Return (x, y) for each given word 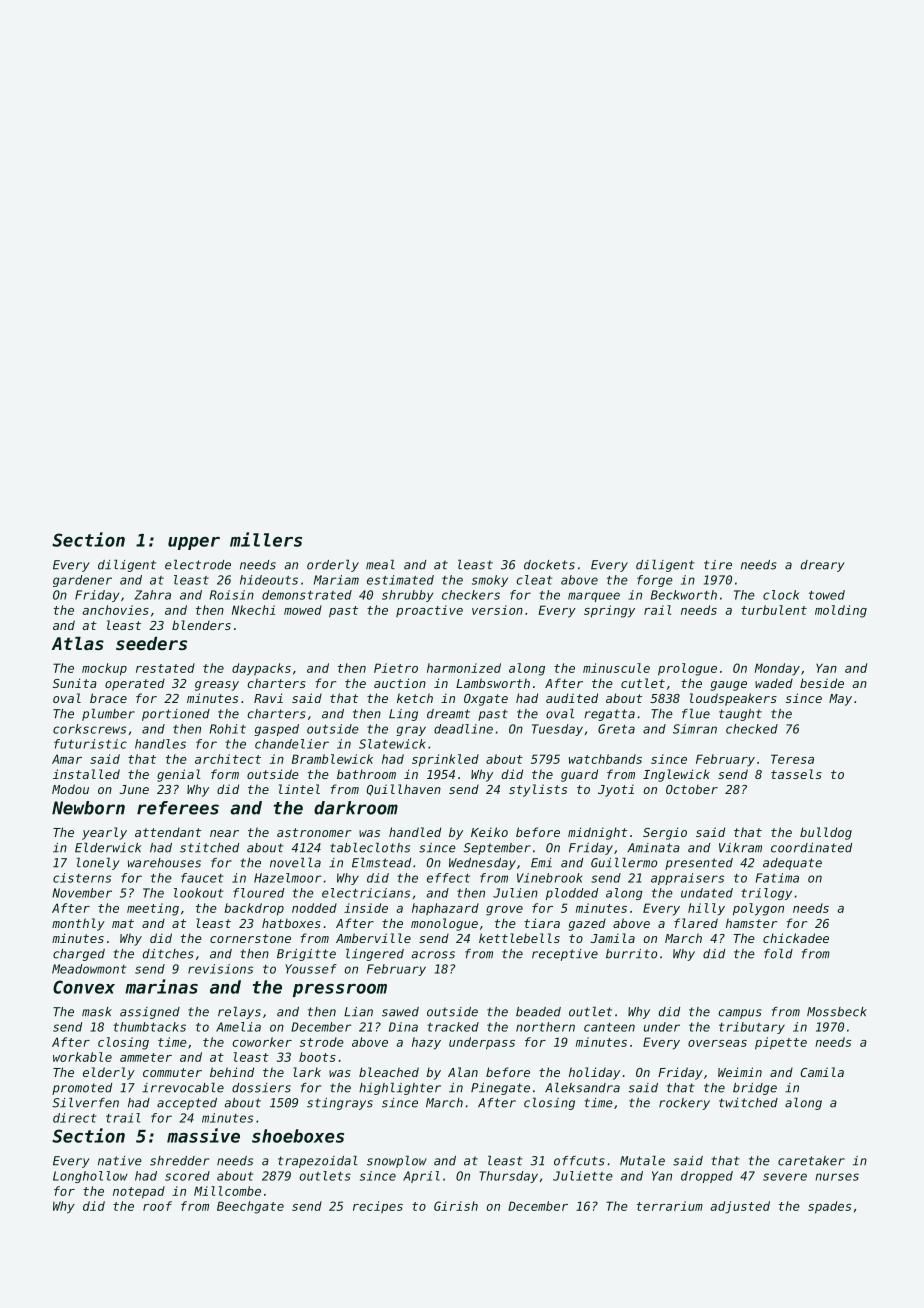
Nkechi (253, 610)
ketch (415, 698)
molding (841, 611)
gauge (729, 686)
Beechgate (250, 1207)
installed (86, 774)
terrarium (670, 1206)
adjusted (740, 1207)
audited (572, 698)
